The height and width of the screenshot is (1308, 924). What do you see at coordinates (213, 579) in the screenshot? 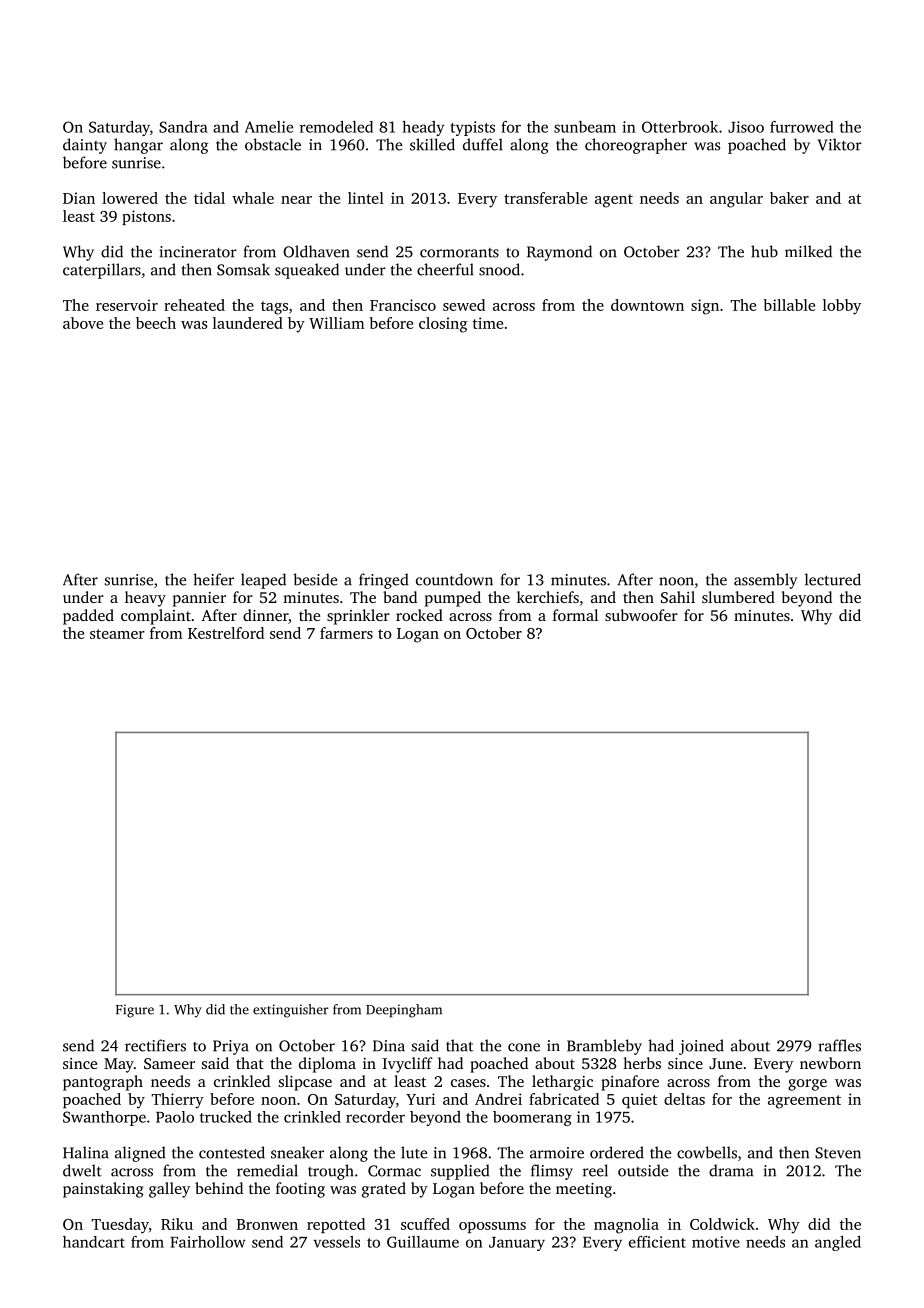
I see `heifer` at bounding box center [213, 579].
